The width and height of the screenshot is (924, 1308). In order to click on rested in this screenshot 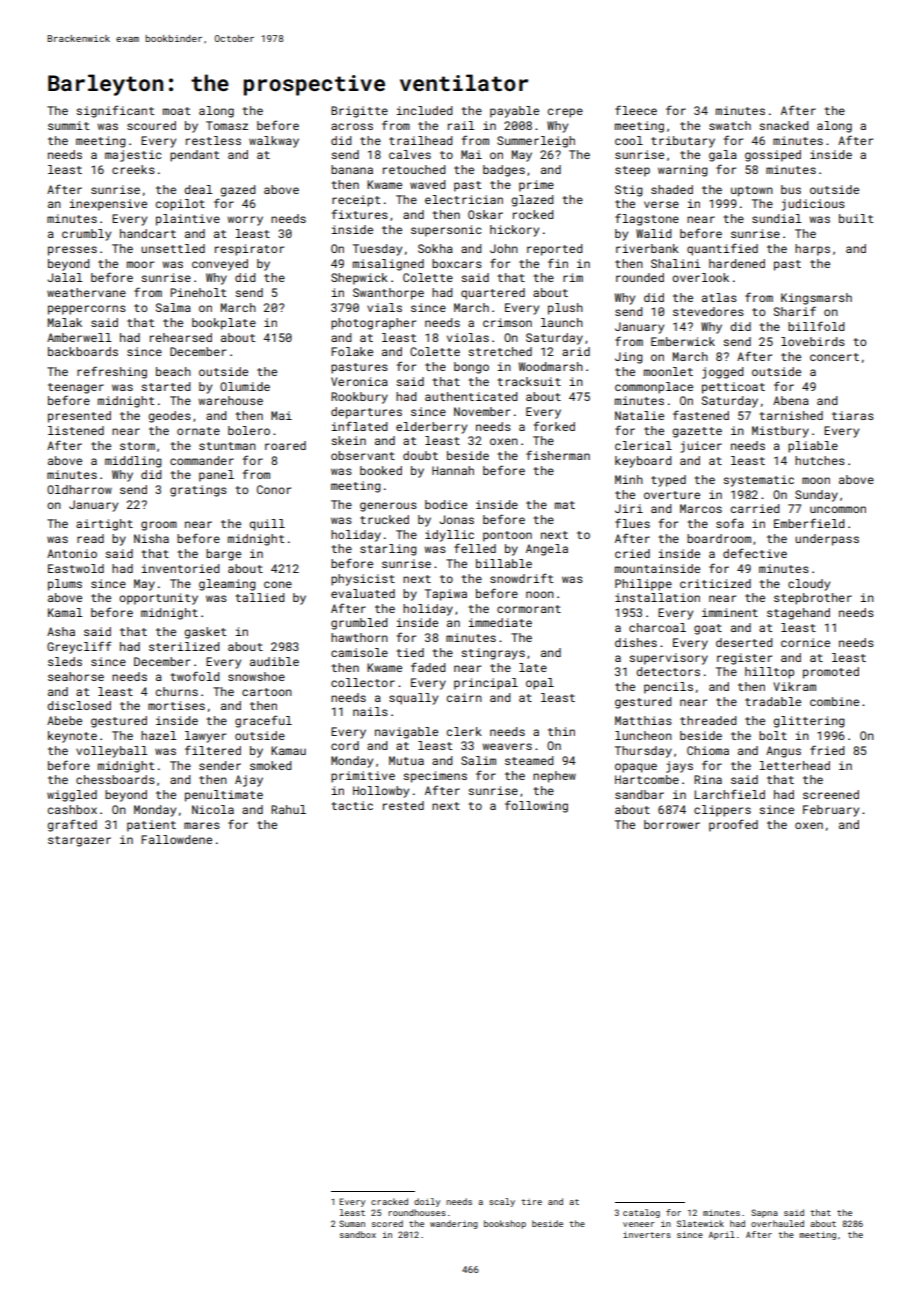, I will do `click(403, 805)`.
